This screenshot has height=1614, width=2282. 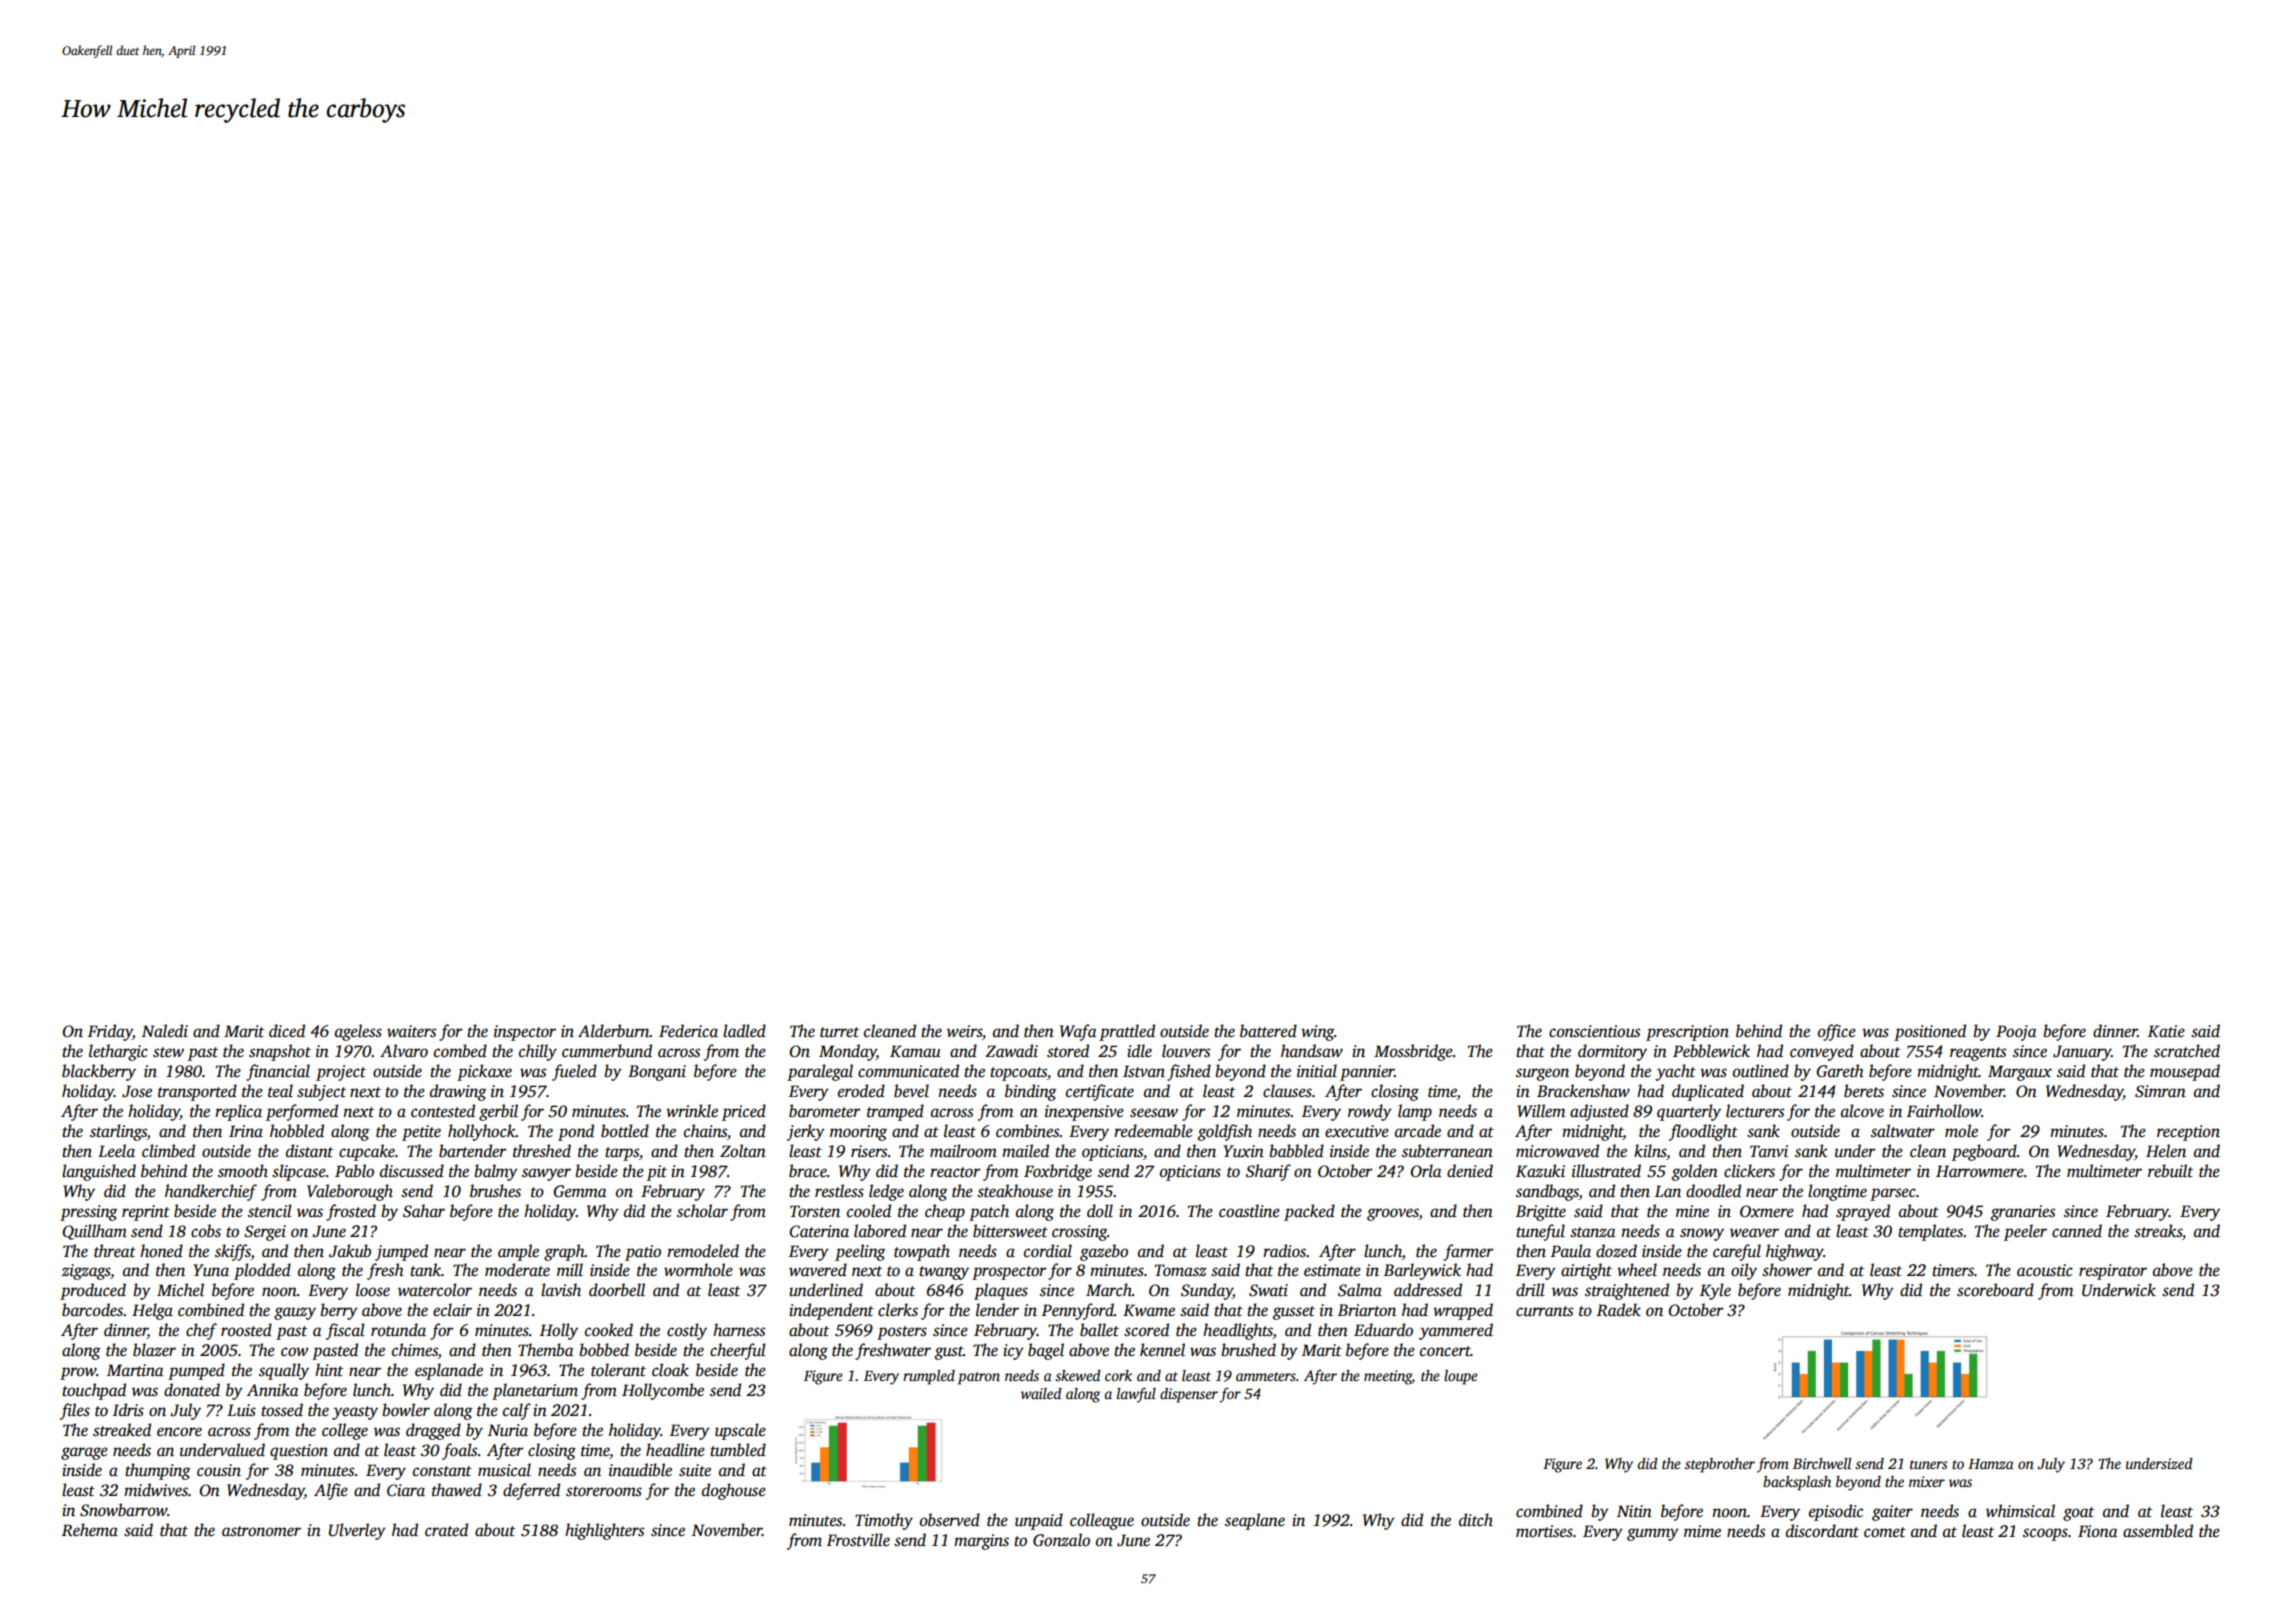 What do you see at coordinates (2188, 1133) in the screenshot?
I see `reception` at bounding box center [2188, 1133].
